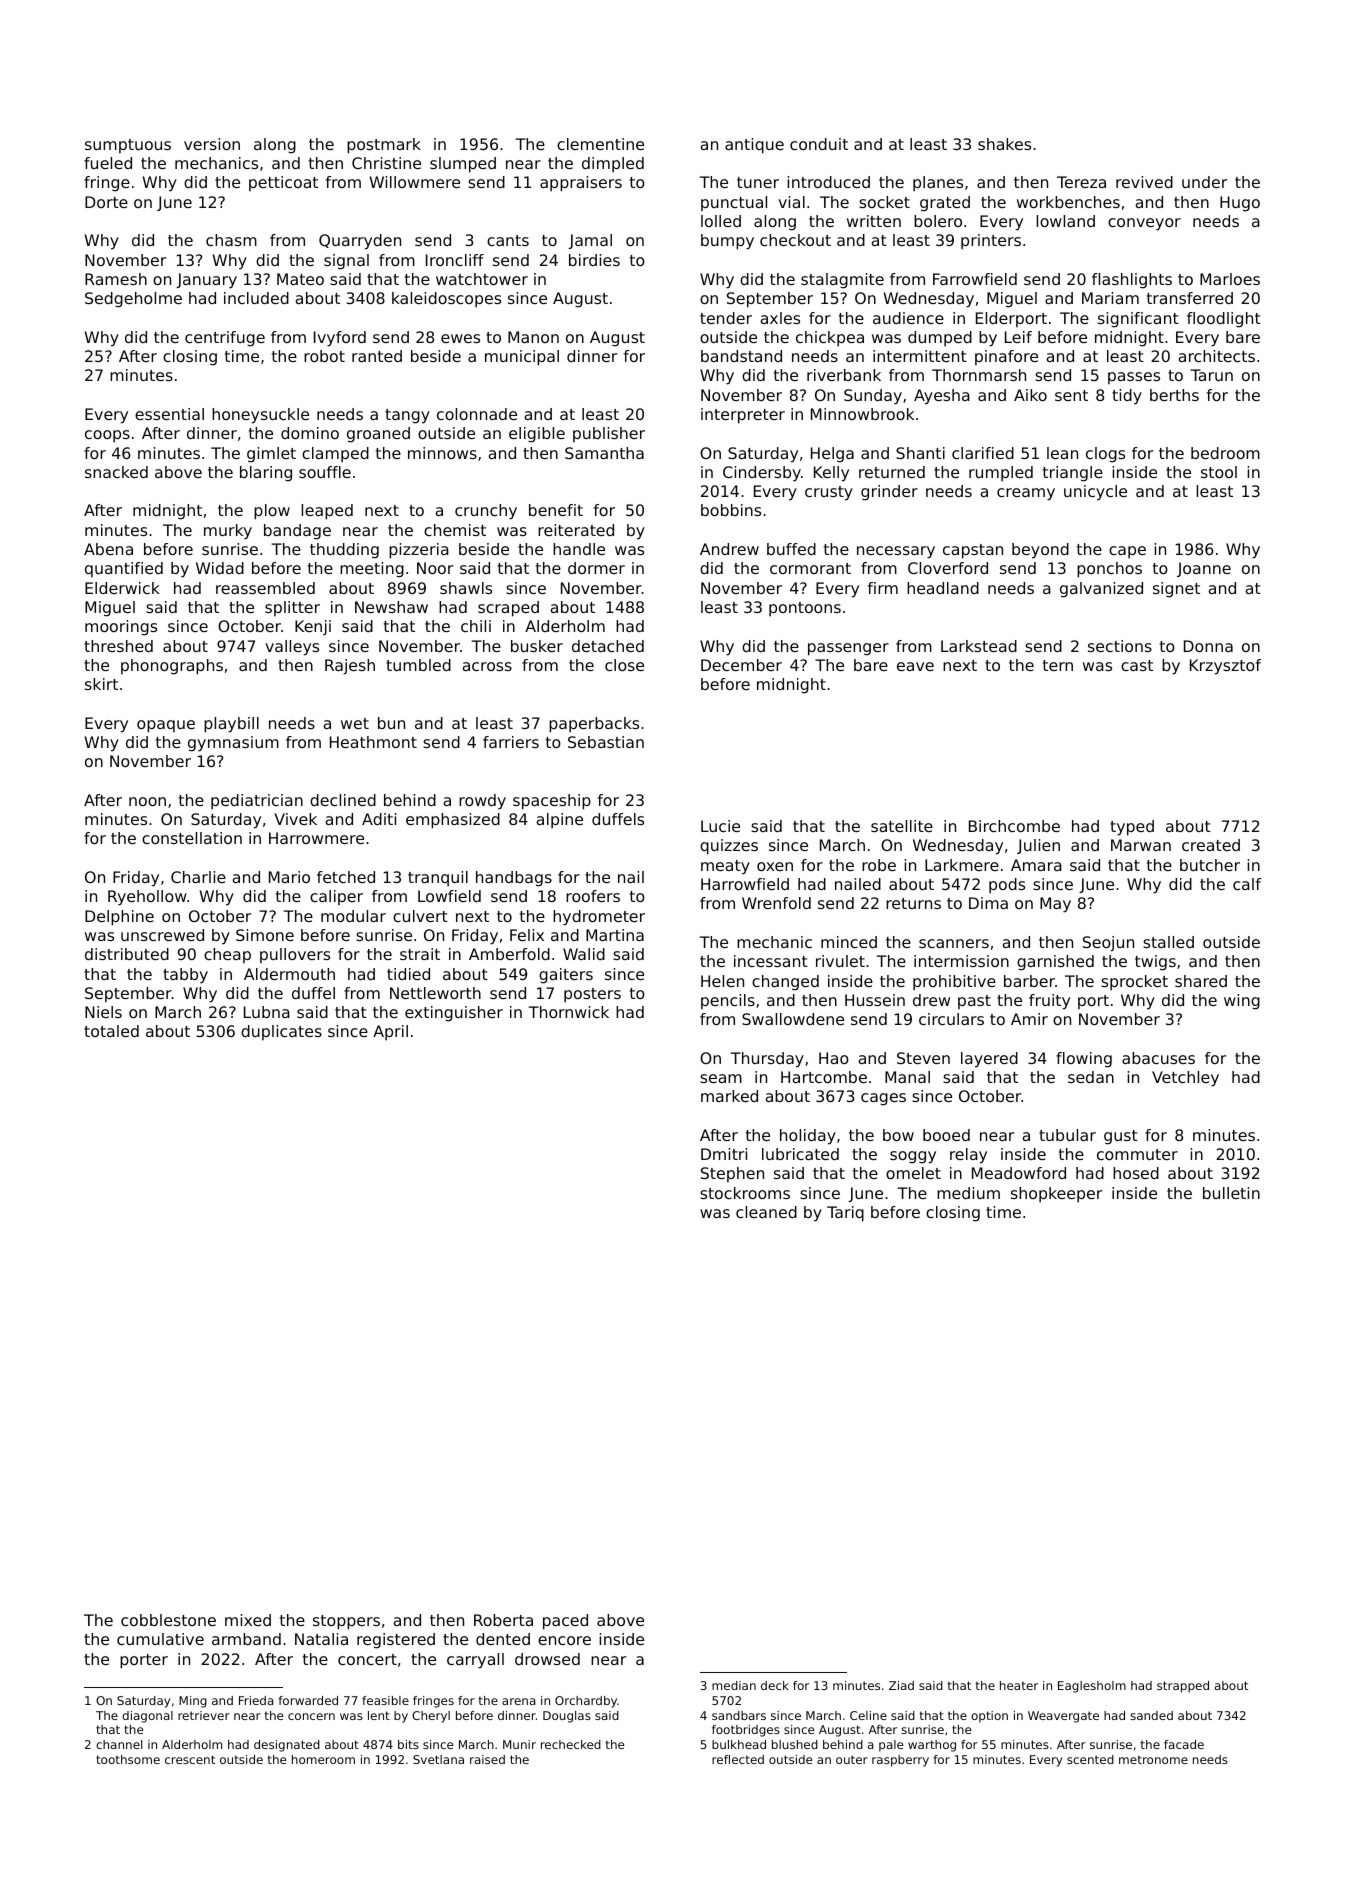  What do you see at coordinates (101, 684) in the screenshot?
I see `skirt` at bounding box center [101, 684].
